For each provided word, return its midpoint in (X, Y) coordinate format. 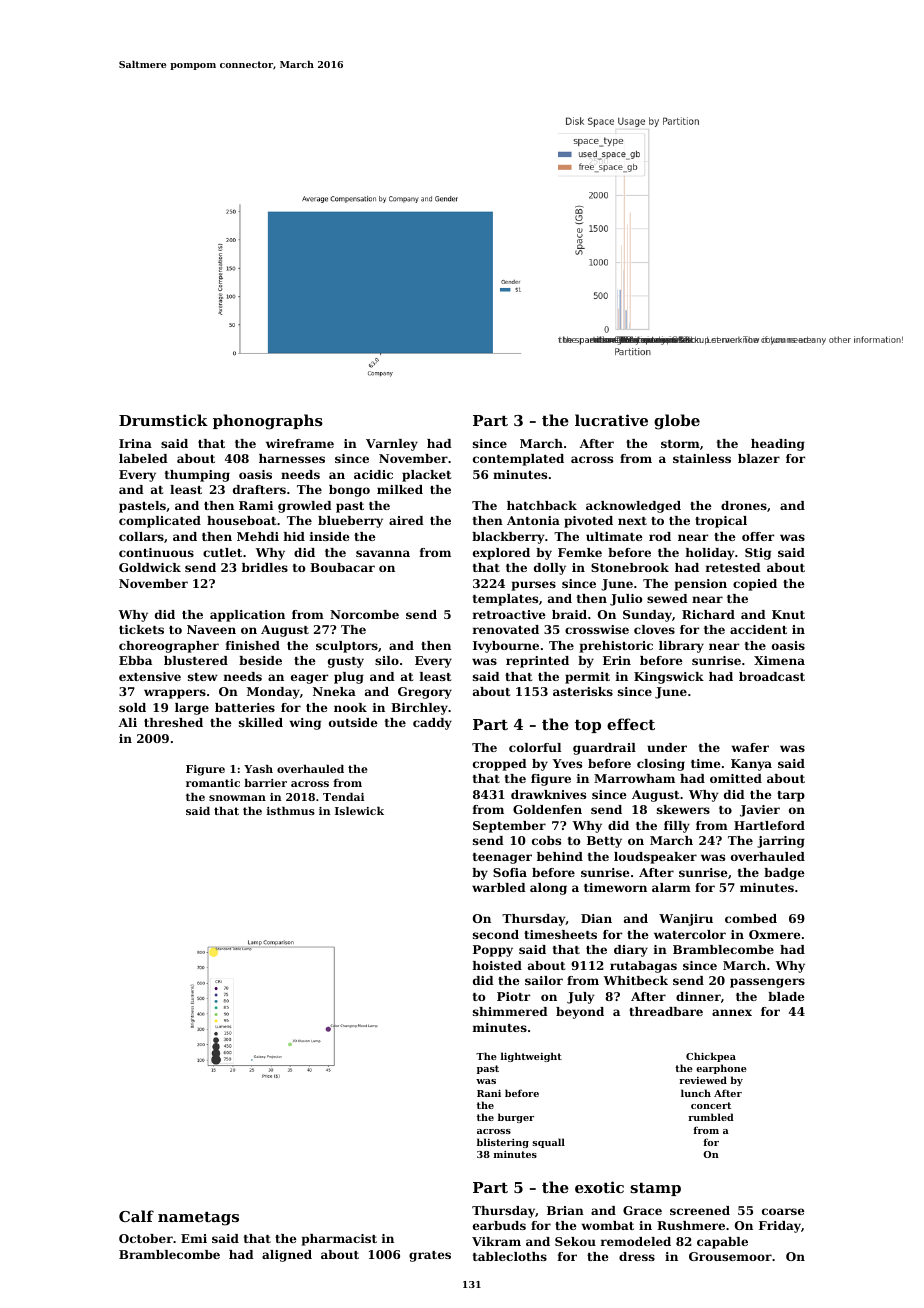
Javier (760, 811)
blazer (759, 458)
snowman (237, 798)
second (496, 934)
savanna (383, 553)
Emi (194, 1238)
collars (141, 536)
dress (637, 1256)
